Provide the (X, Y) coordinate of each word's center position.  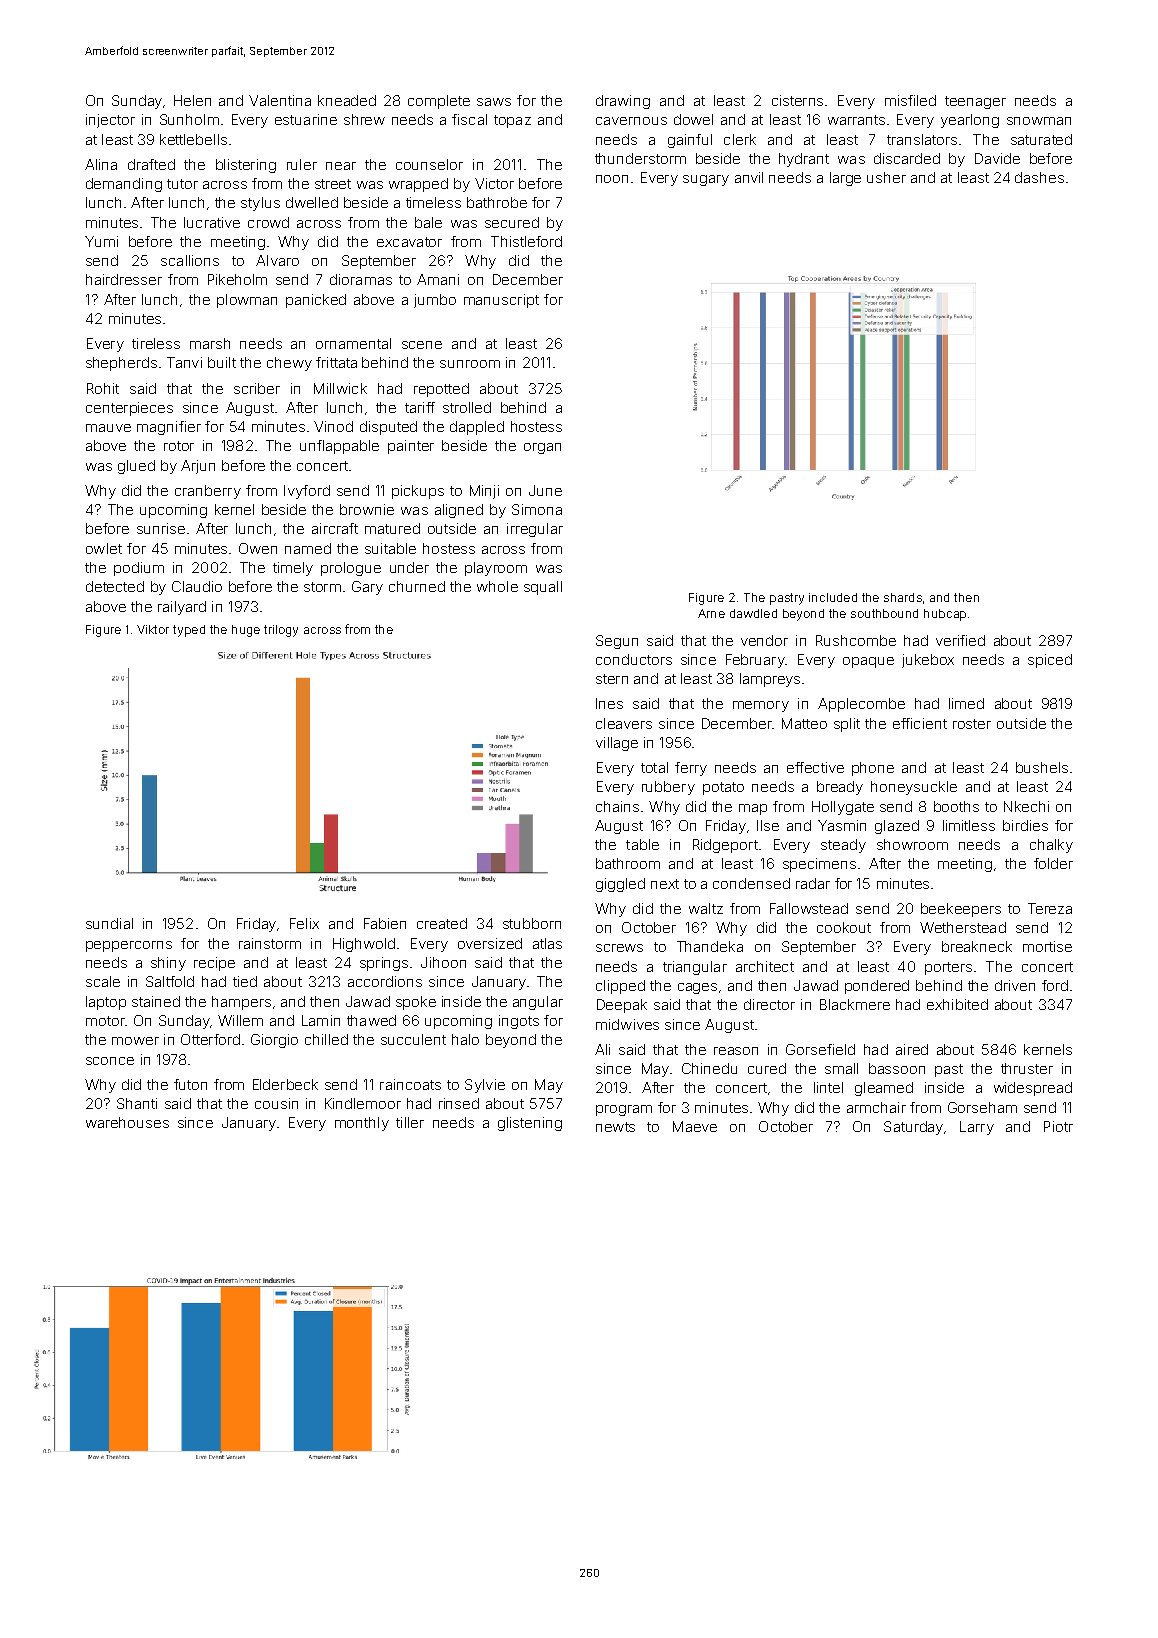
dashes (1039, 177)
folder (1053, 863)
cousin (276, 1103)
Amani (438, 279)
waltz (706, 908)
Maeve (695, 1126)
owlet (104, 548)
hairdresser (124, 279)
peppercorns (129, 946)
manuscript (501, 301)
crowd (268, 222)
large (845, 179)
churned (417, 586)
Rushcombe (856, 640)
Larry (977, 1128)
